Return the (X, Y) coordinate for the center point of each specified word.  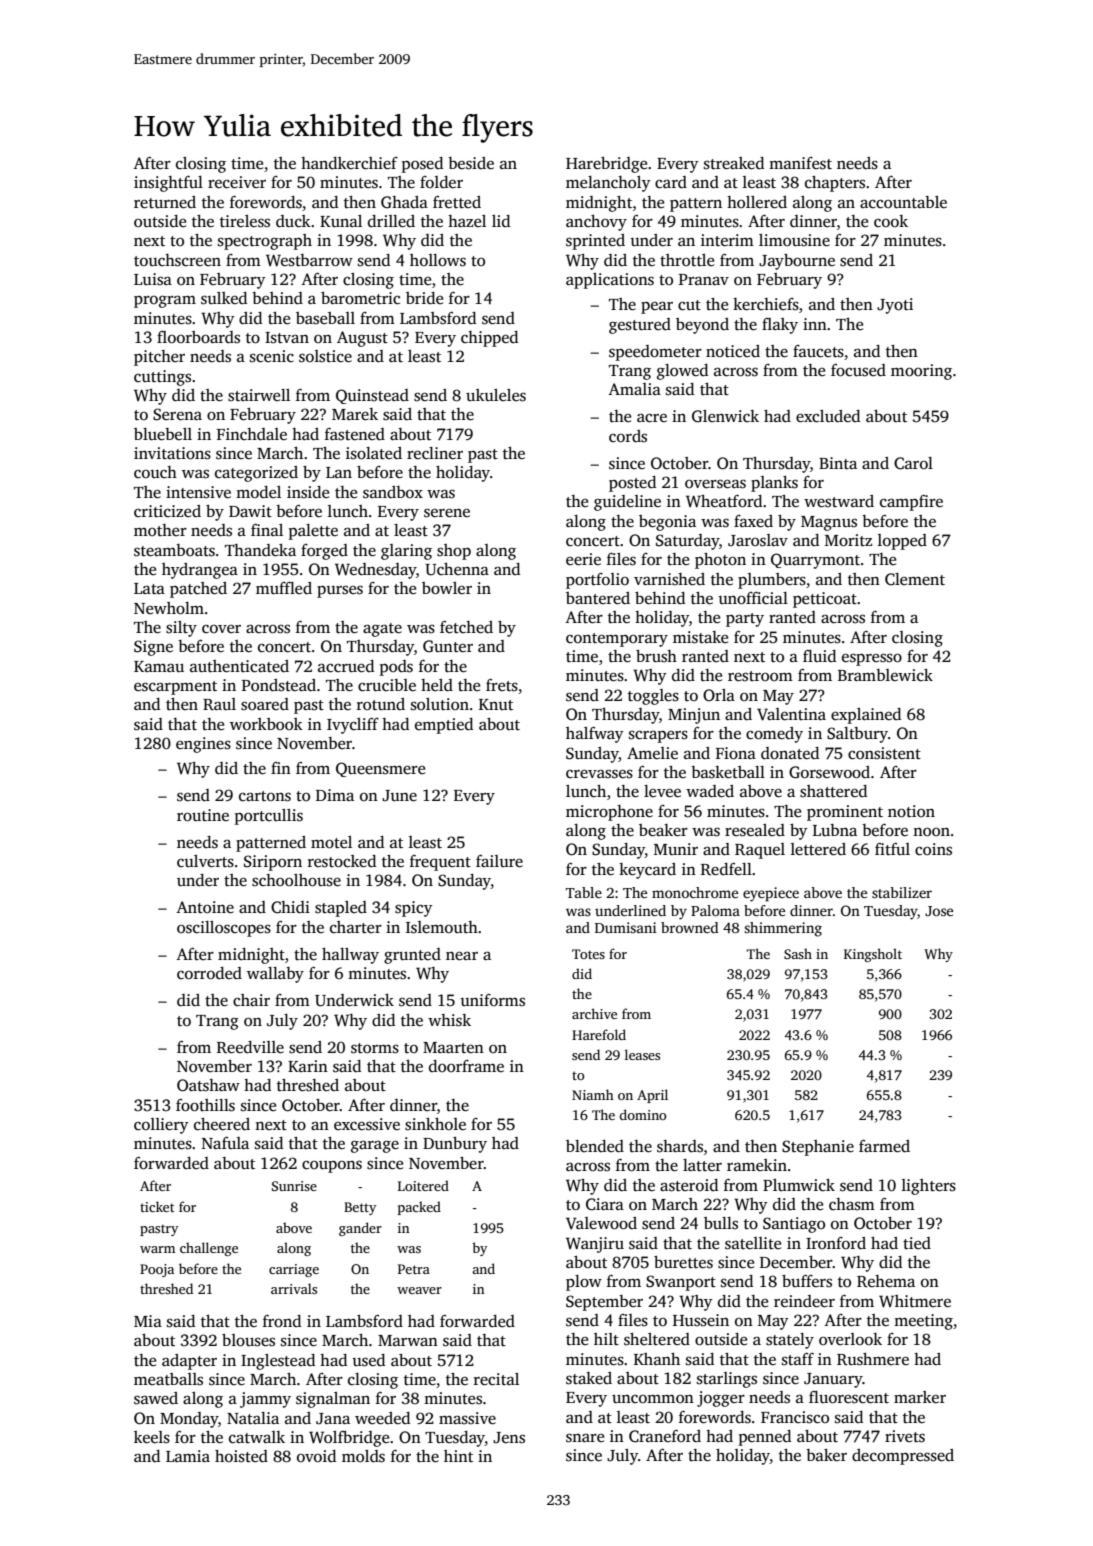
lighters (929, 1187)
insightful (168, 184)
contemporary (617, 640)
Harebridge (606, 165)
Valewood (601, 1223)
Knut (496, 704)
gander (360, 1229)
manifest (800, 163)
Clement (915, 579)
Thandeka (260, 550)
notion (911, 811)
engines (203, 745)
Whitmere (915, 1301)
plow (584, 1283)
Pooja (157, 1270)
